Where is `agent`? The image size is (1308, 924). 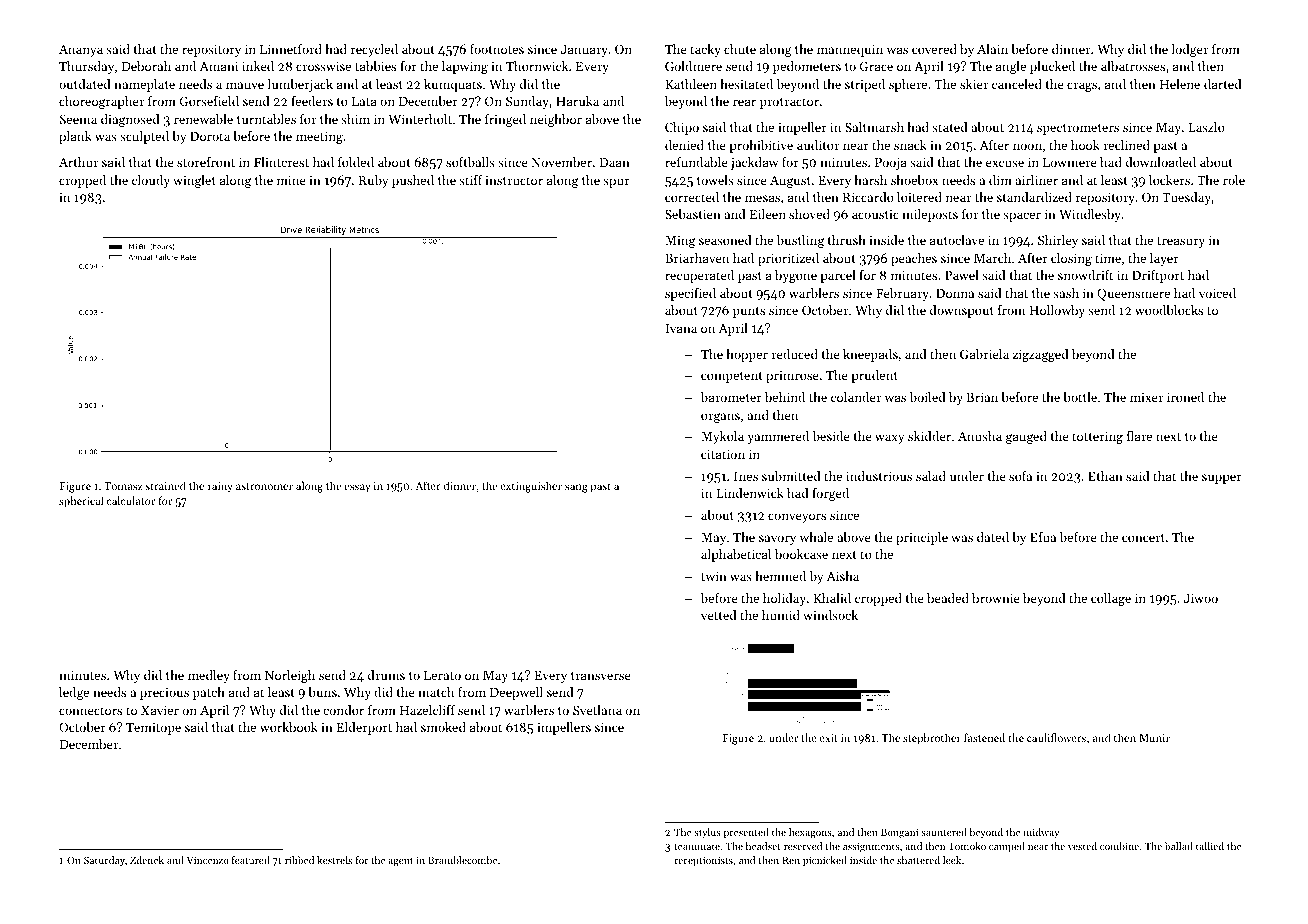
agent is located at coordinates (400, 862).
